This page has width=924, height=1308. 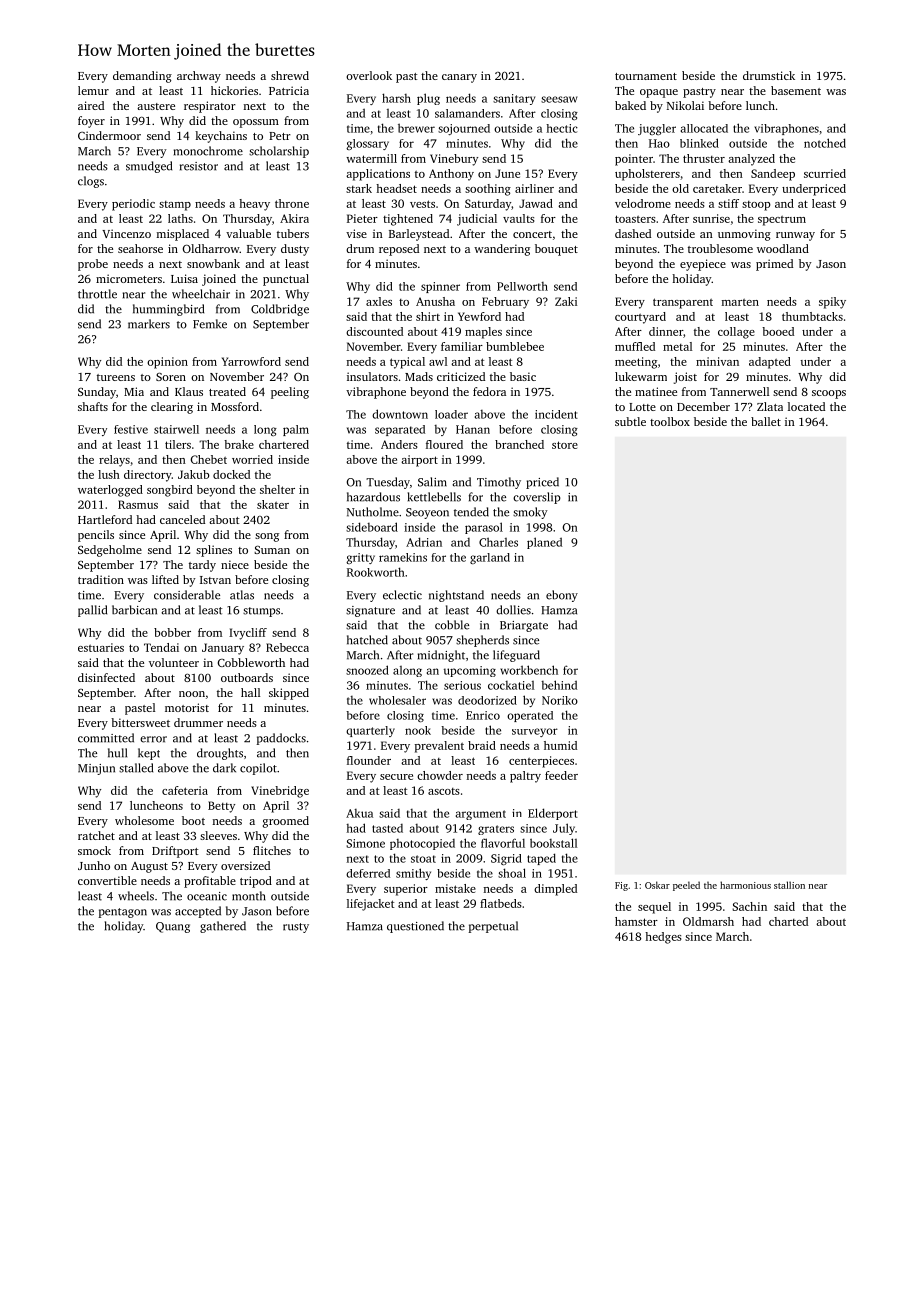 What do you see at coordinates (183, 235) in the page?
I see `misplaced` at bounding box center [183, 235].
